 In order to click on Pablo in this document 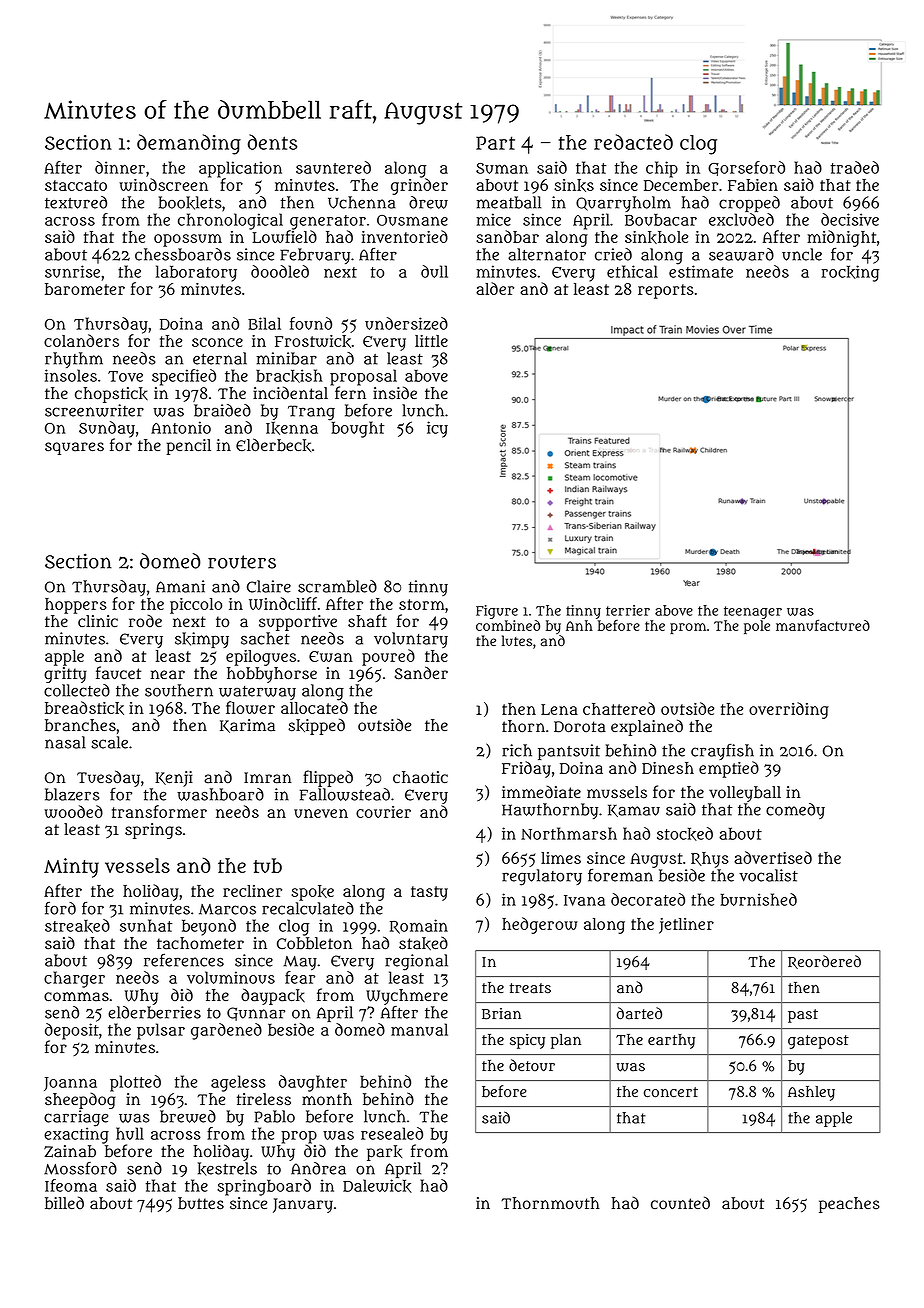, I will do `click(274, 1116)`.
